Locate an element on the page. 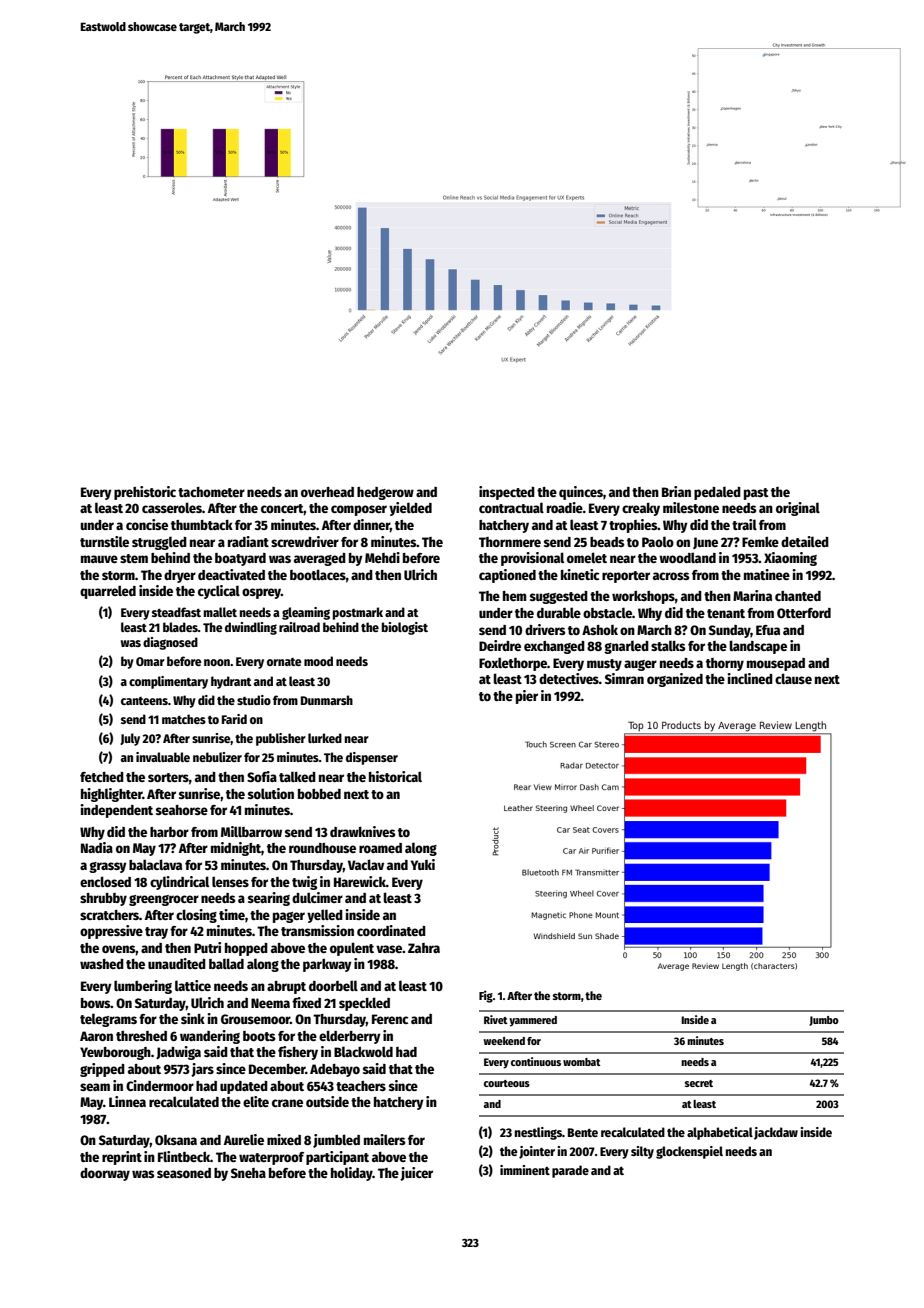  invaluable is located at coordinates (163, 757).
